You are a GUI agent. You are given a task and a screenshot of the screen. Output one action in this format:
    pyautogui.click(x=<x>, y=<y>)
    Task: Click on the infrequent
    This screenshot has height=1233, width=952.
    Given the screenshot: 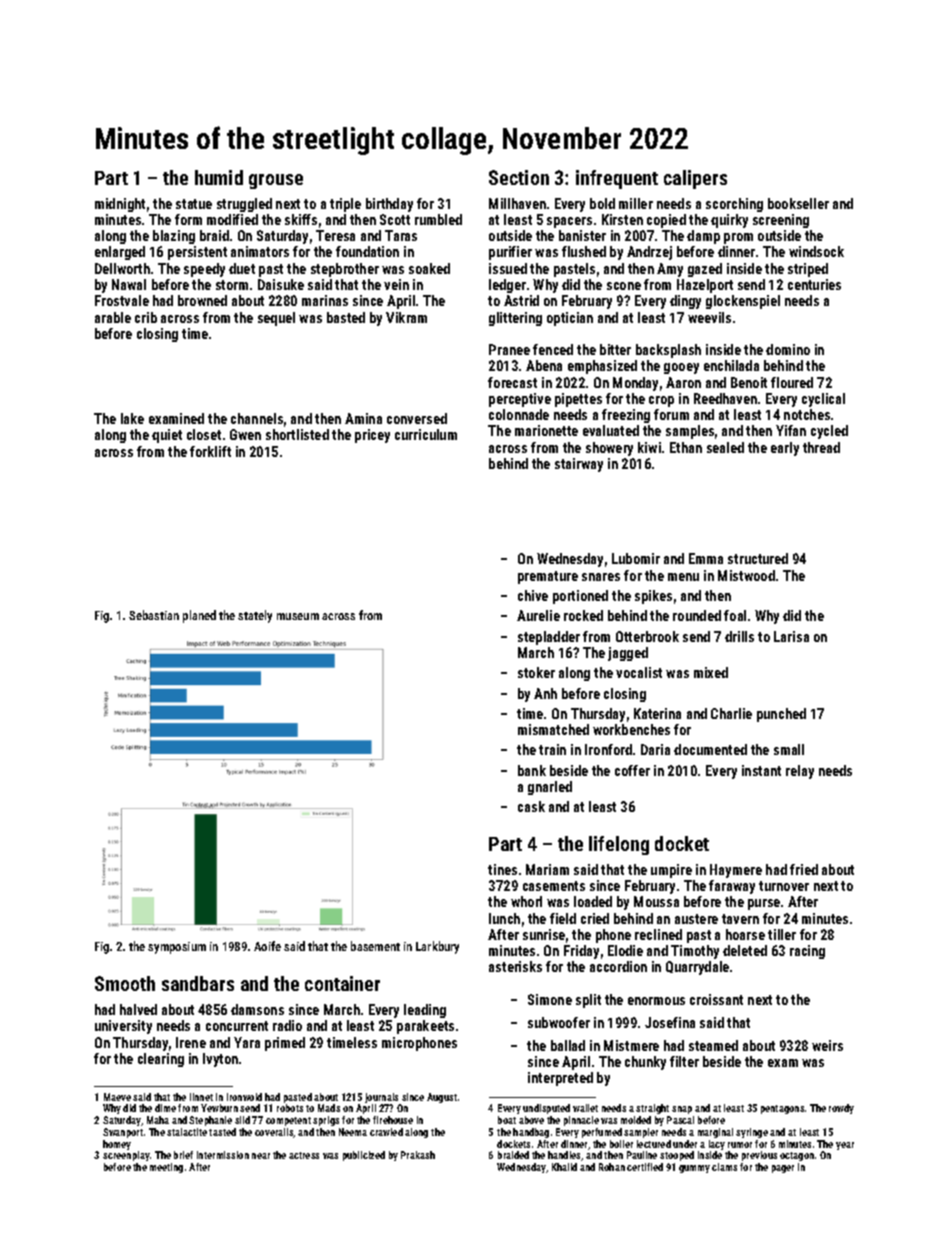 What is the action you would take?
    pyautogui.click(x=617, y=179)
